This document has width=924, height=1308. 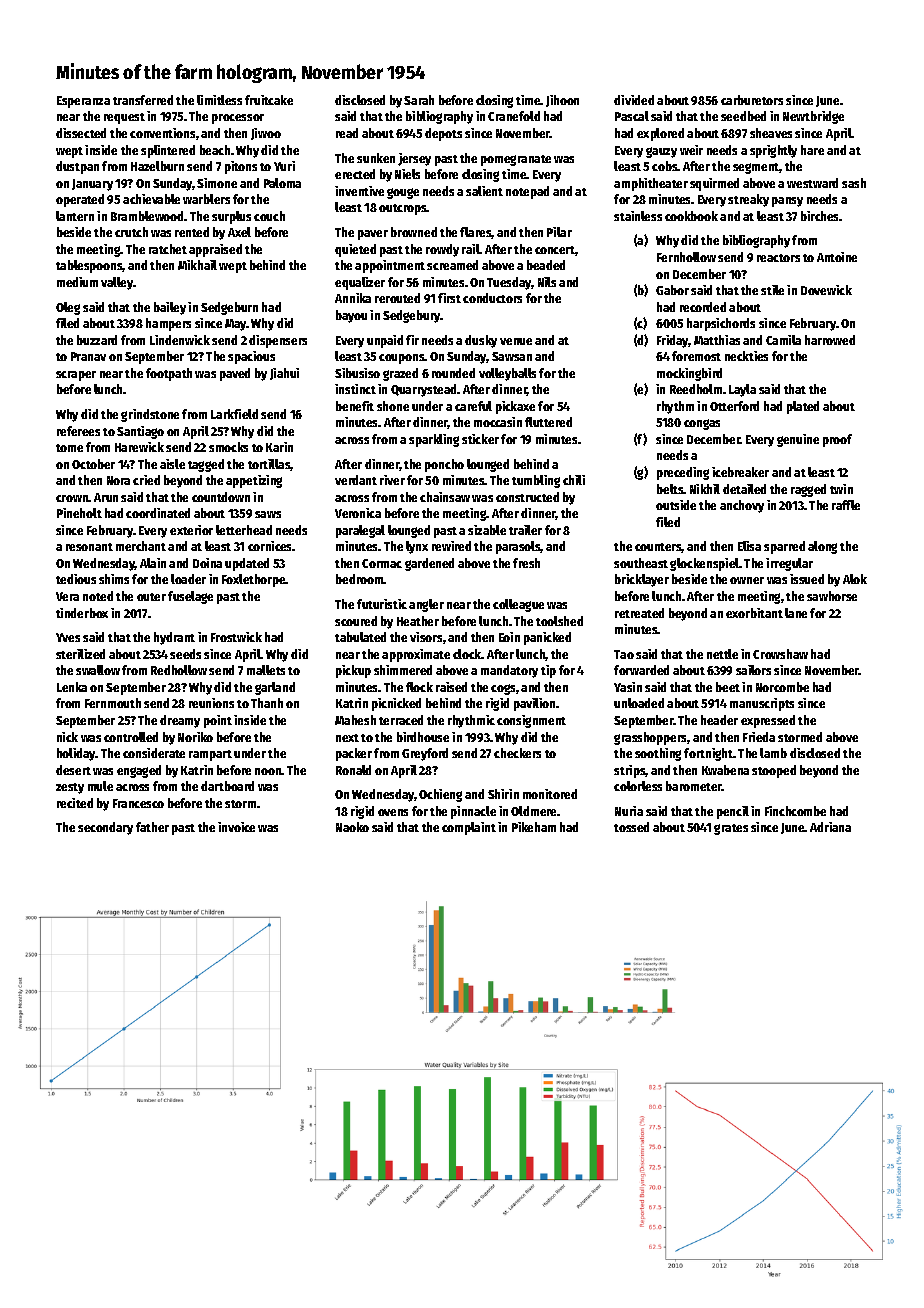 I want to click on verdant, so click(x=356, y=480).
